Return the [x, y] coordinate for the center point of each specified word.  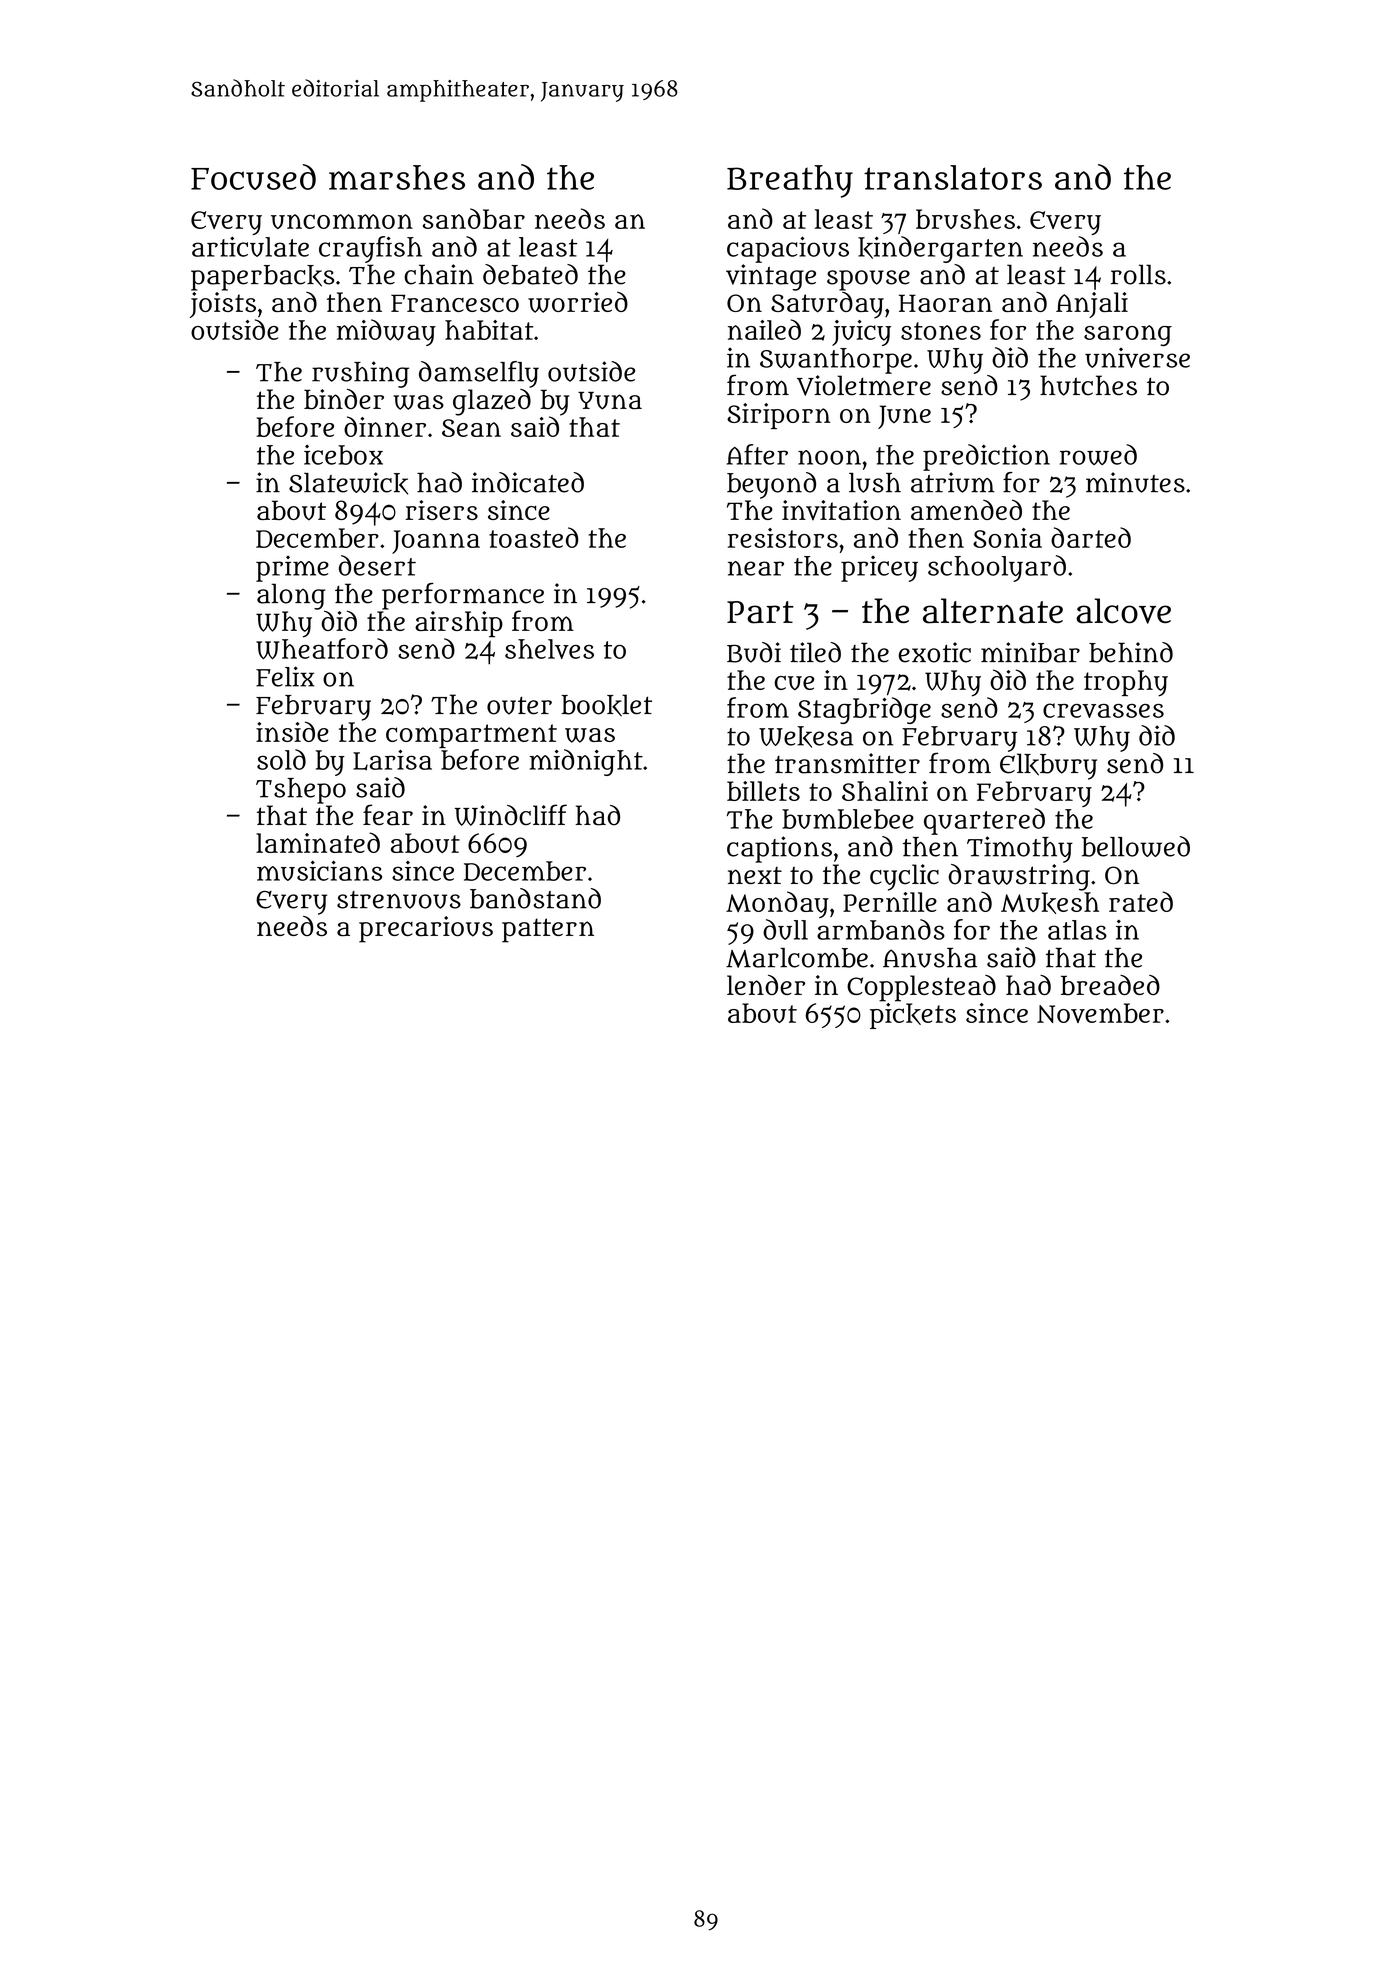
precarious [426, 929]
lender [766, 985]
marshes [397, 177]
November [1100, 1013]
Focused [253, 177]
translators [953, 177]
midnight [586, 762]
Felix [285, 676]
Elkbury [1048, 766]
